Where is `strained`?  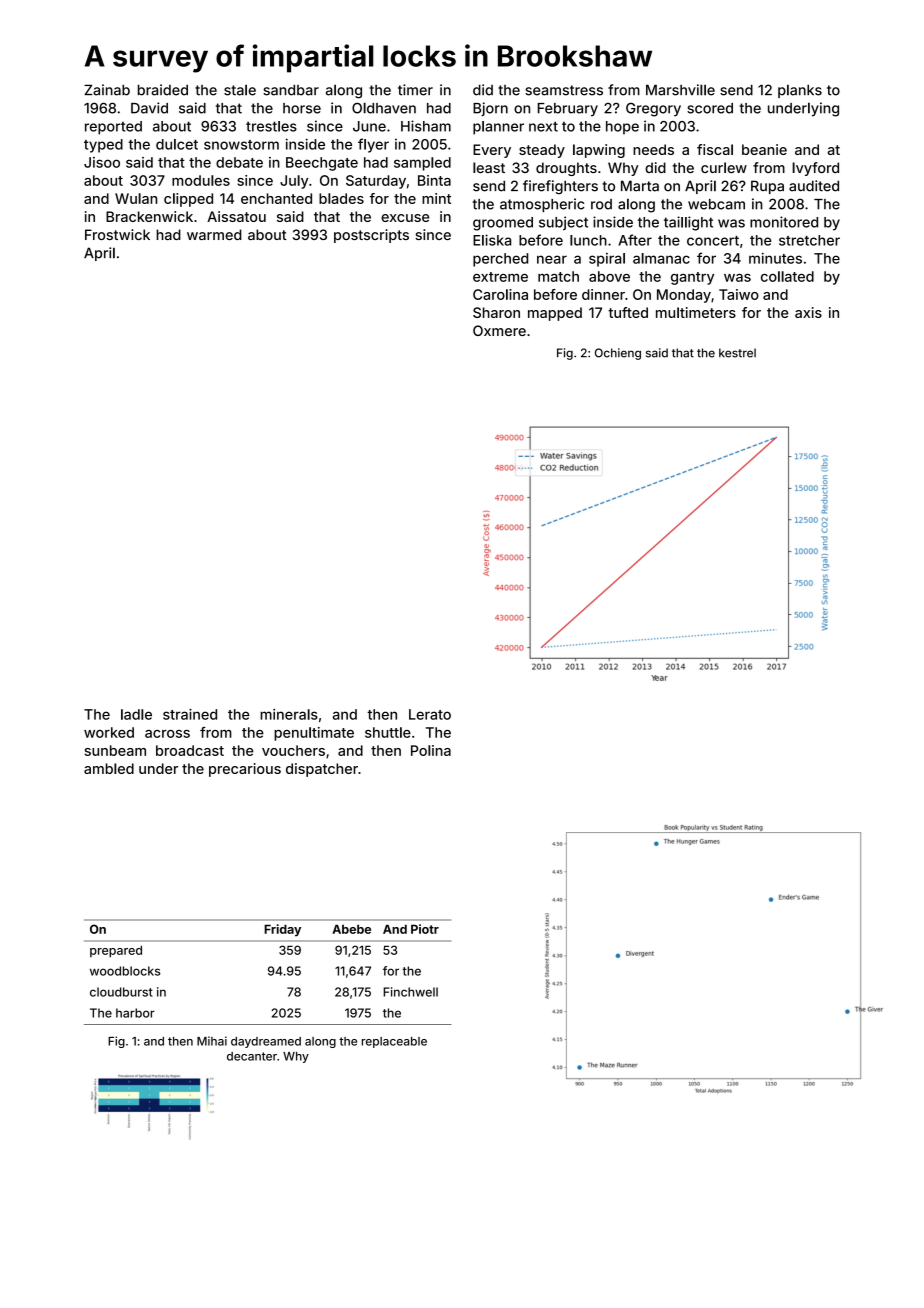
strained is located at coordinates (190, 714).
